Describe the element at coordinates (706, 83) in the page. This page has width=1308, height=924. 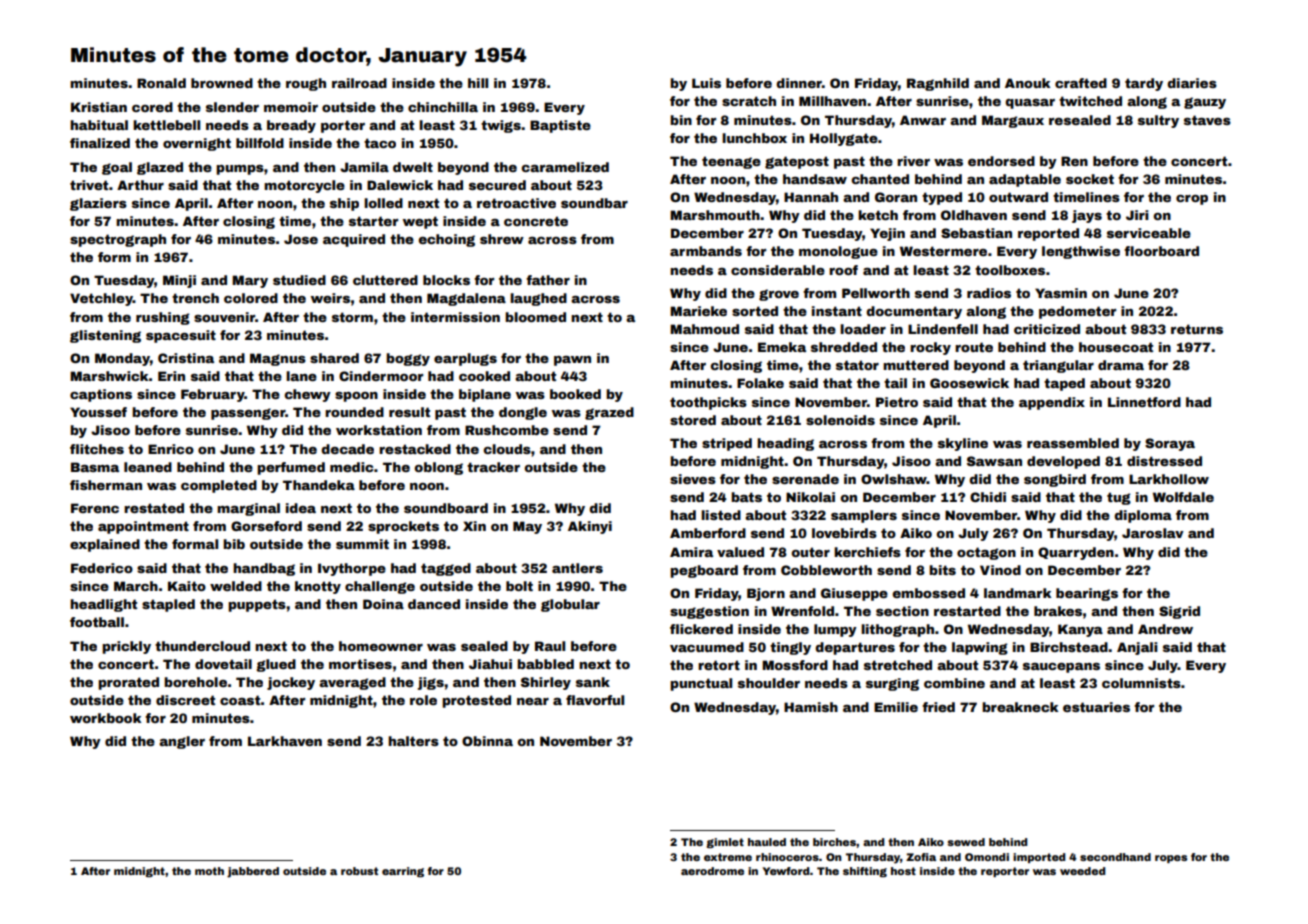
I see `Luis` at that location.
